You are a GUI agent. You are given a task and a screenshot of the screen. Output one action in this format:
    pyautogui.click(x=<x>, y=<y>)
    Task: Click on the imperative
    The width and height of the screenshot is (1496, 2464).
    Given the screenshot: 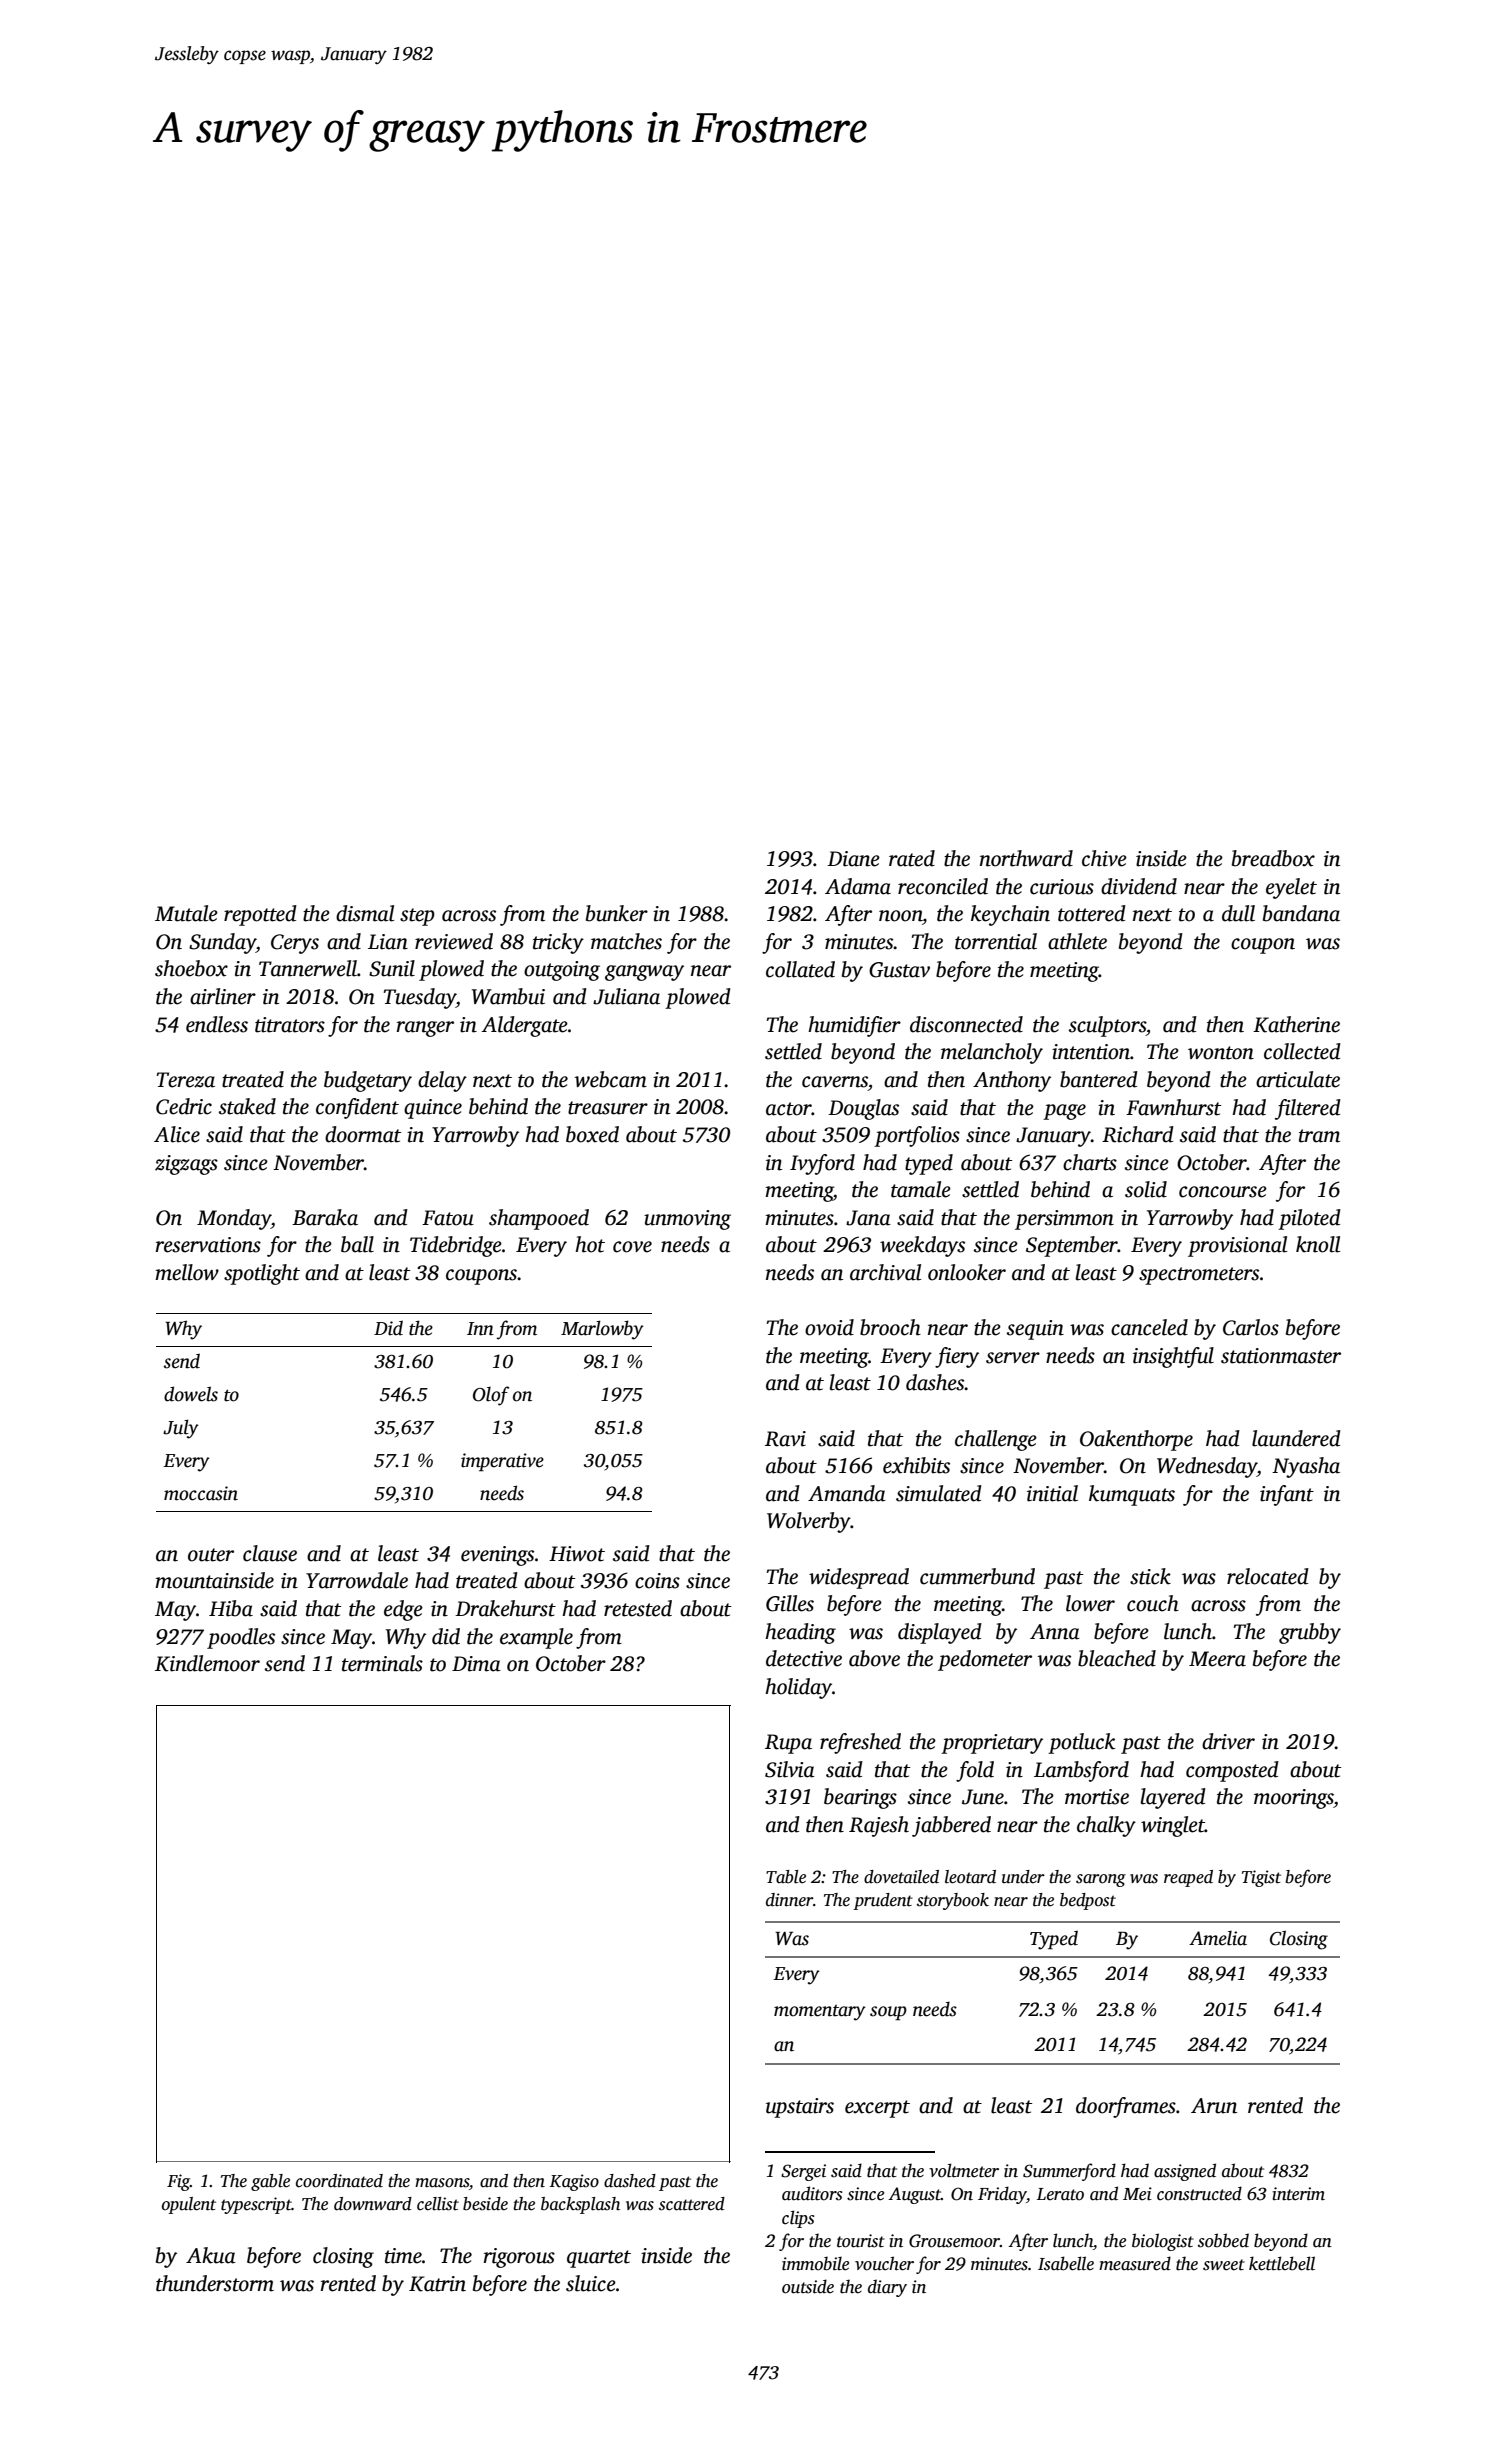 What is the action you would take?
    pyautogui.click(x=502, y=1462)
